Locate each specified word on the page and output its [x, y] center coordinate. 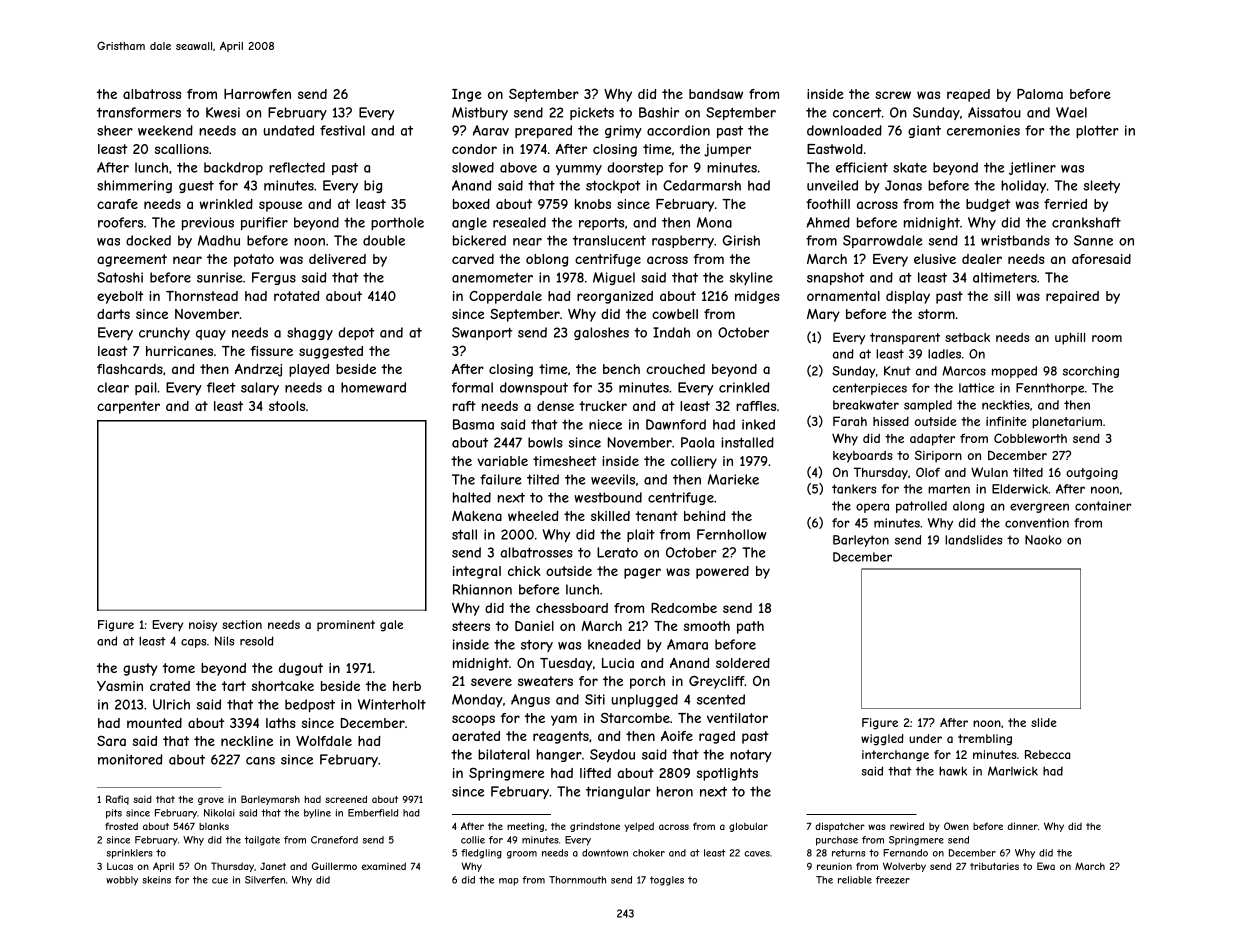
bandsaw [716, 94]
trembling [985, 740]
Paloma [1040, 94]
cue [220, 881]
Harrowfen [257, 94]
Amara [687, 644]
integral [477, 572]
